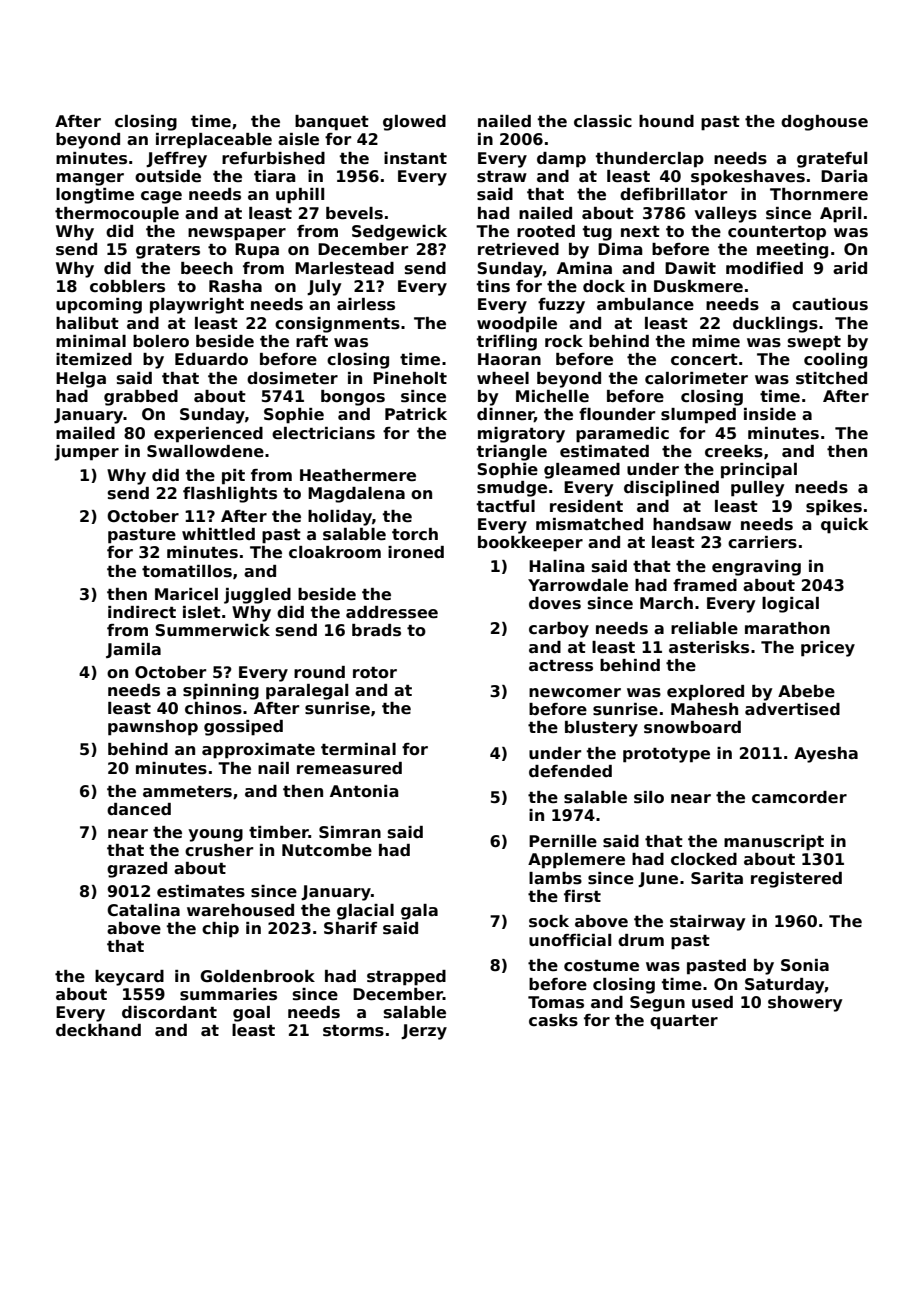 This document has width=924, height=1308. What do you see at coordinates (356, 495) in the document?
I see `Magdalena` at bounding box center [356, 495].
